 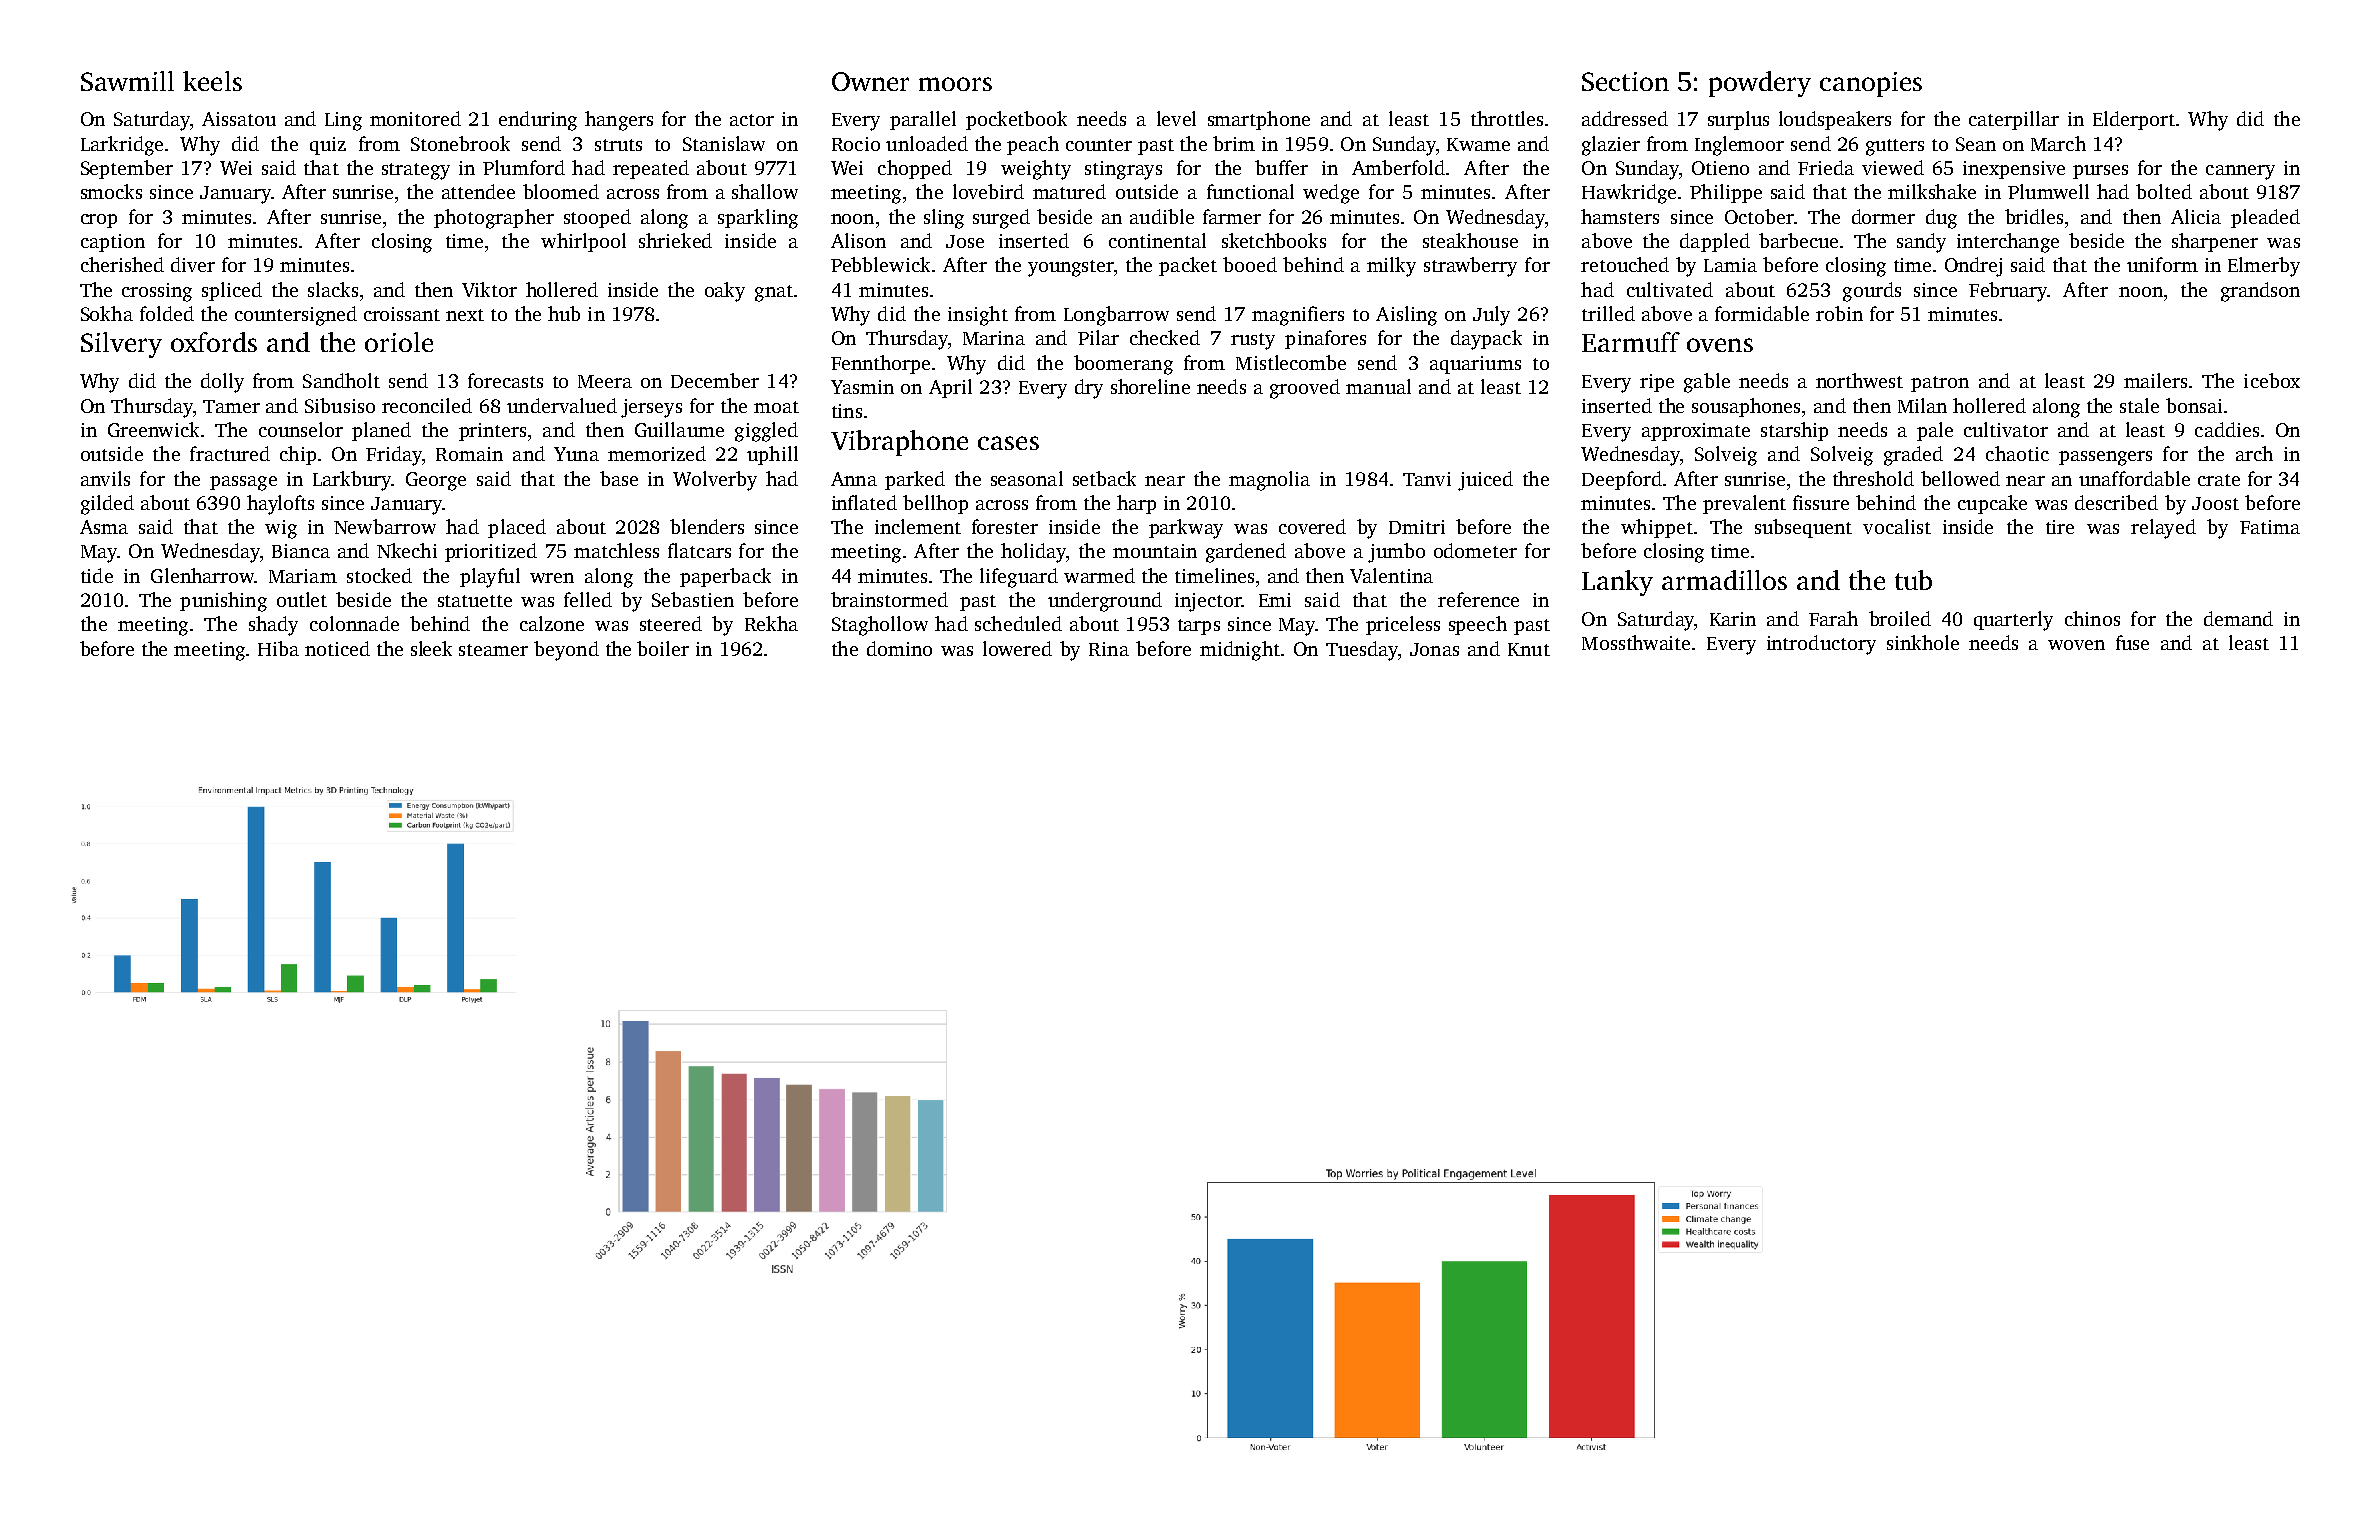 What do you see at coordinates (243, 483) in the screenshot?
I see `passage` at bounding box center [243, 483].
